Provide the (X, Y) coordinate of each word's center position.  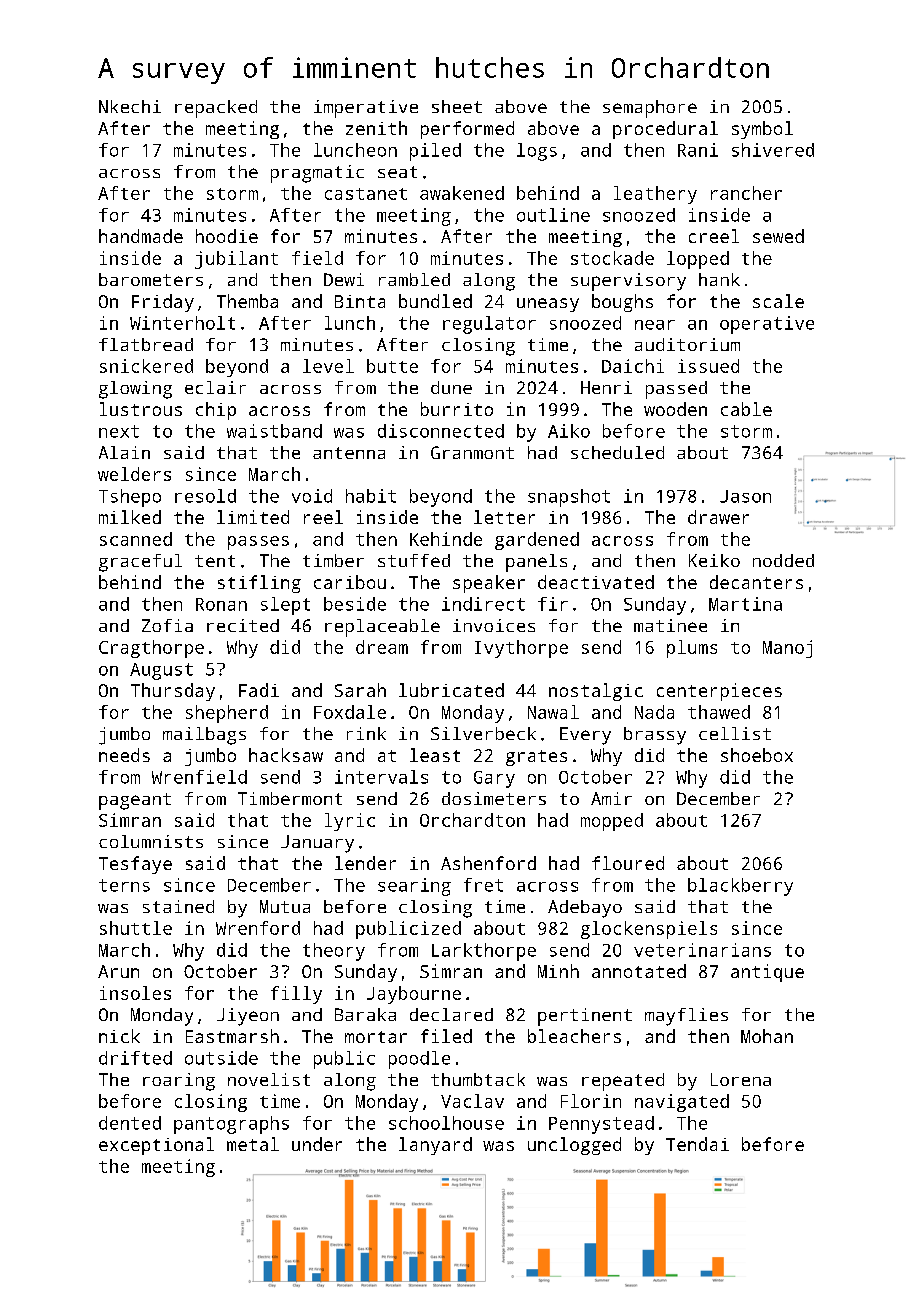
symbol (762, 130)
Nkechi (130, 106)
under (317, 1144)
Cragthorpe (151, 649)
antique (767, 973)
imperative (366, 109)
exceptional (156, 1146)
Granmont (472, 452)
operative (767, 325)
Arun (118, 971)
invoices (494, 625)
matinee (670, 625)
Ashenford (488, 863)
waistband (274, 431)
